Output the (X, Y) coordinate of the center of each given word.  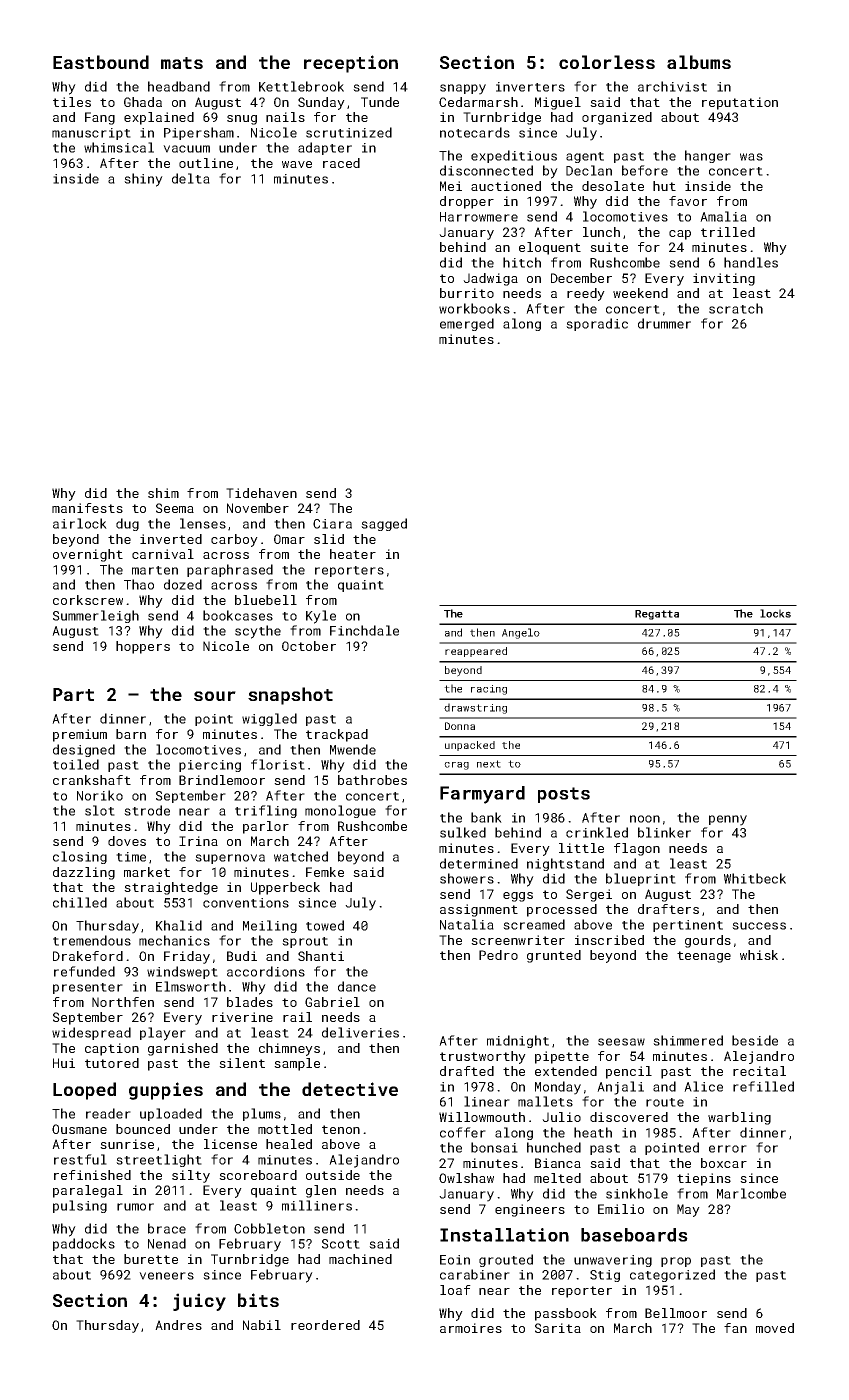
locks (775, 613)
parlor (266, 827)
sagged (384, 524)
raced (341, 163)
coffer (463, 1132)
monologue (340, 811)
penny (728, 820)
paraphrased (230, 570)
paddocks (84, 1244)
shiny (143, 180)
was (751, 157)
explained (159, 118)
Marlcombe (751, 1193)
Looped (84, 1091)
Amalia (723, 216)
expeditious (514, 156)
